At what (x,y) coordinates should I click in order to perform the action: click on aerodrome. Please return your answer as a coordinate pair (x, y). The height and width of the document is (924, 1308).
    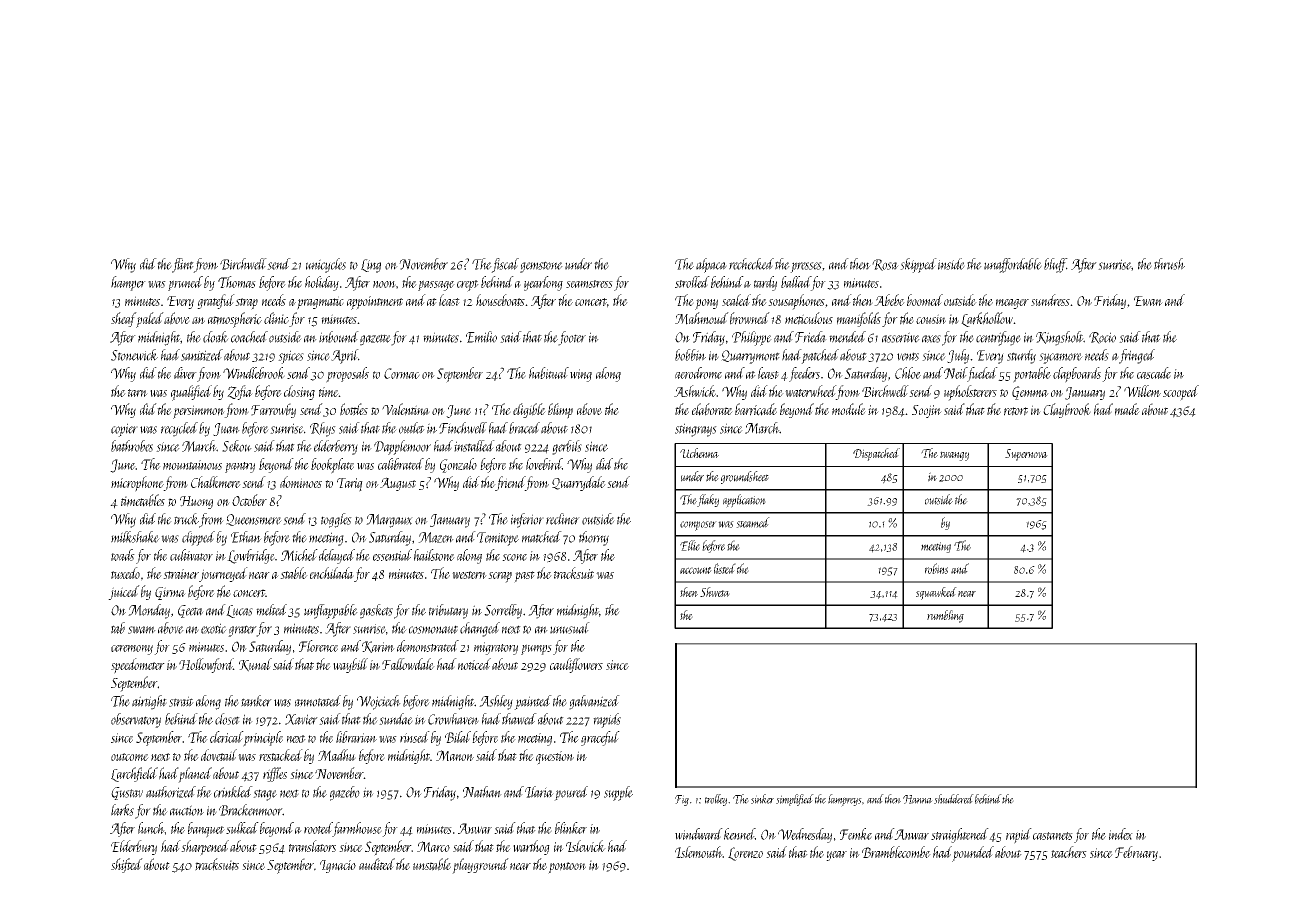
    Looking at the image, I should click on (698, 373).
